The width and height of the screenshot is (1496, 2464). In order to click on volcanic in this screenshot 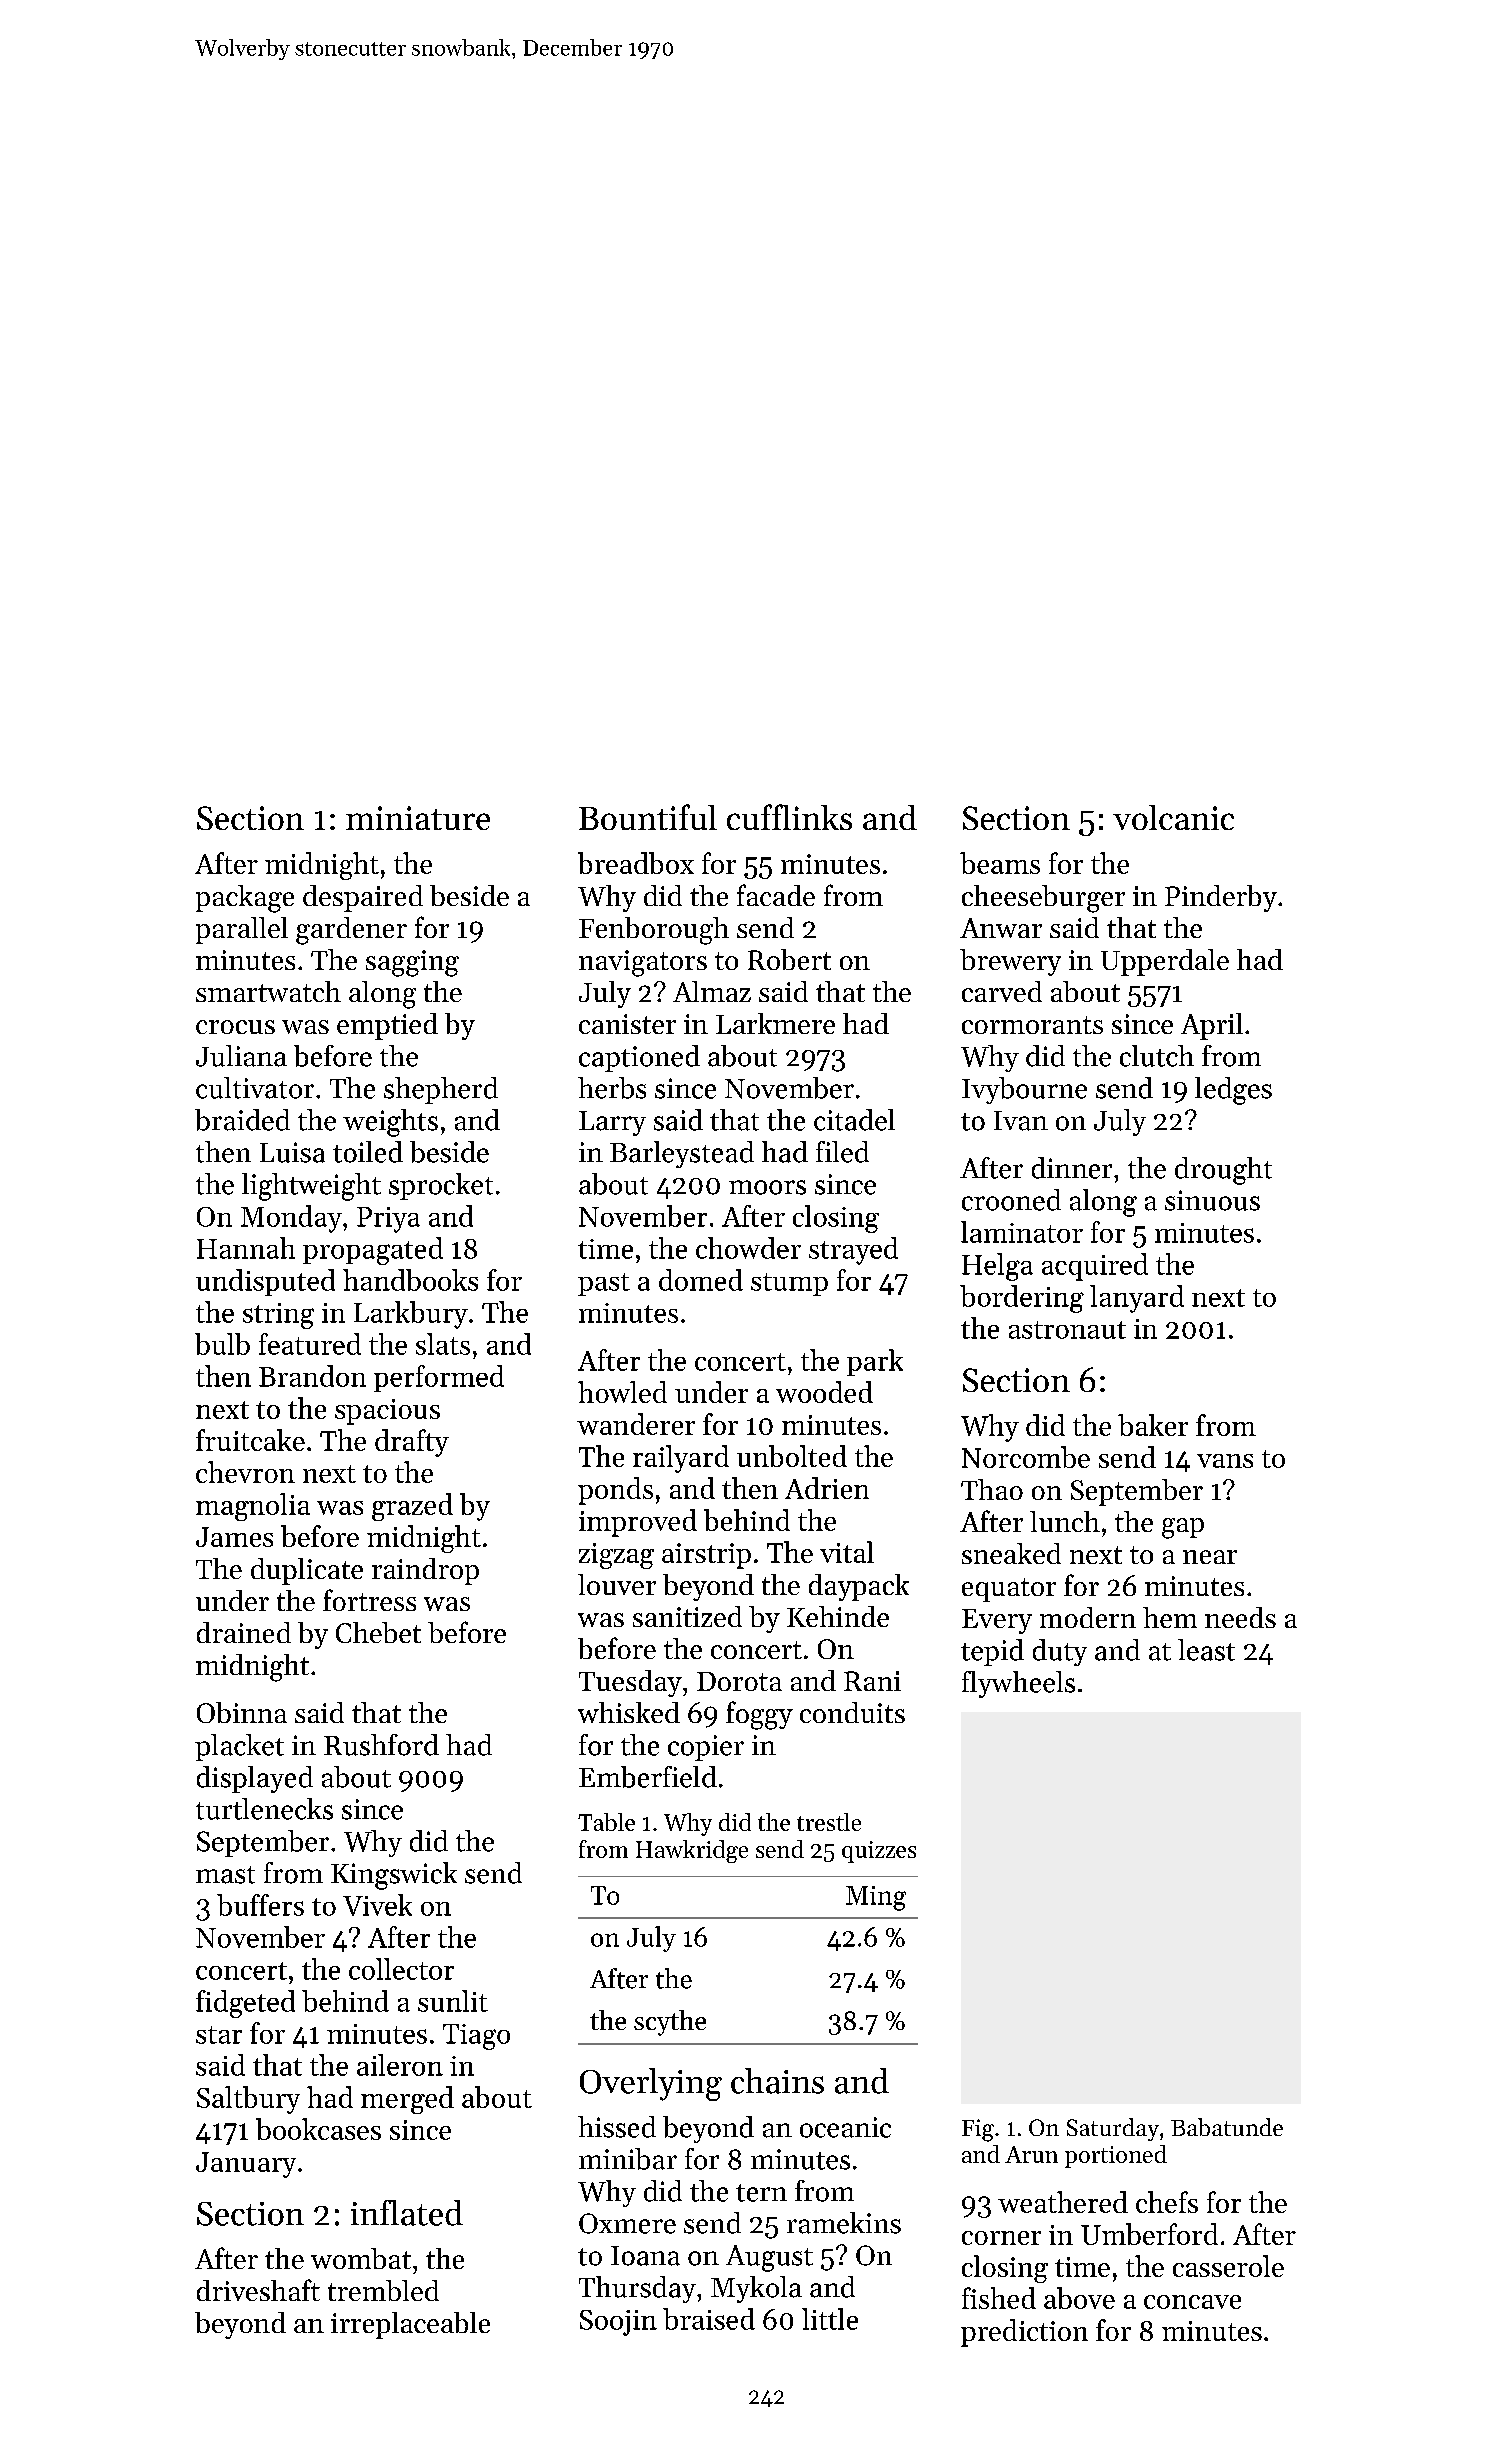, I will do `click(1173, 817)`.
